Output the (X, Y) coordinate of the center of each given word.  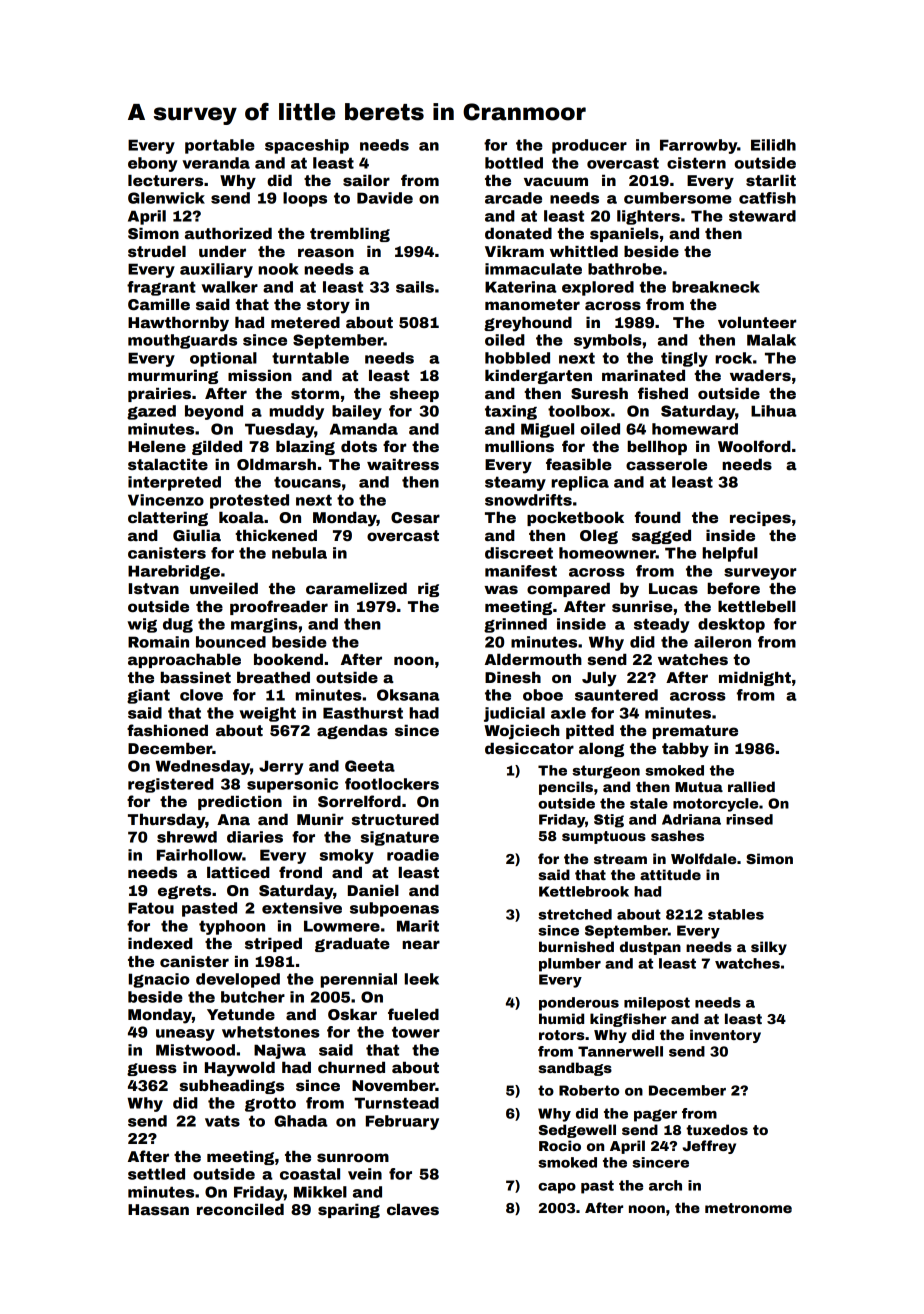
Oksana (408, 695)
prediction (240, 802)
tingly (684, 359)
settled (156, 1174)
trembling (350, 234)
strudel (157, 251)
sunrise (642, 606)
